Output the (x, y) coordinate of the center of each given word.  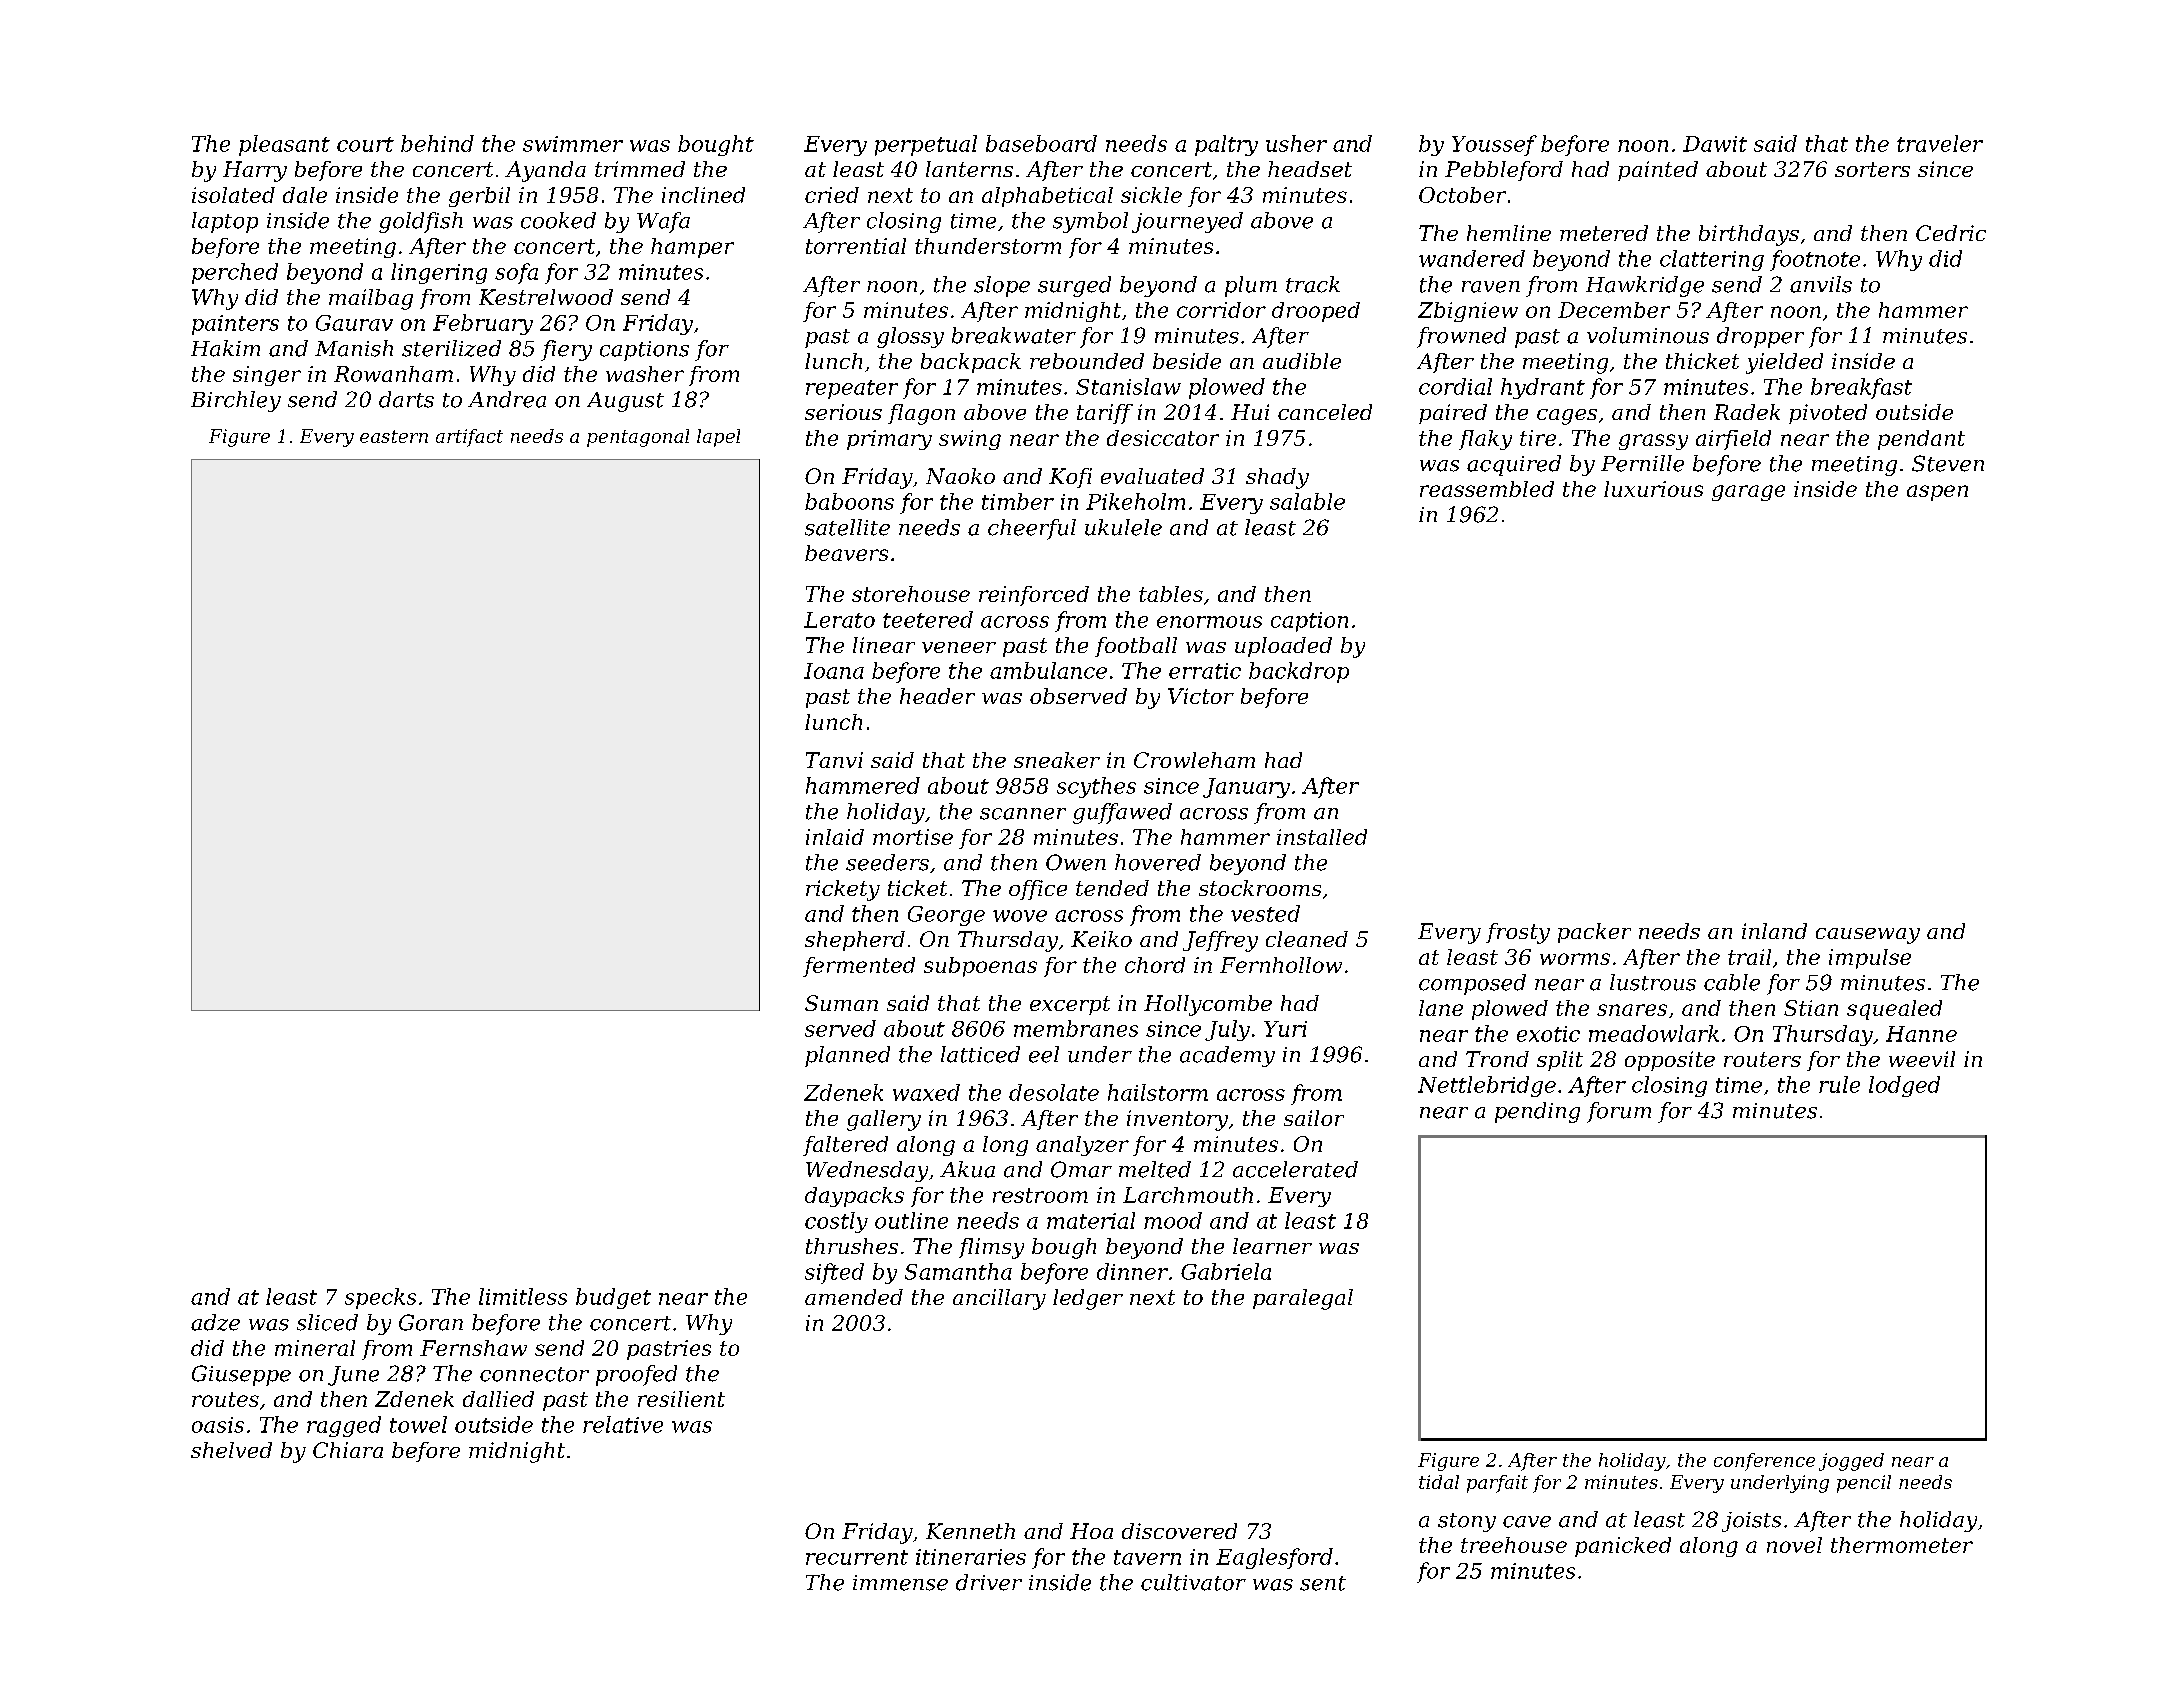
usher (1296, 143)
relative (623, 1424)
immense (900, 1583)
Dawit (1715, 144)
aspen (1937, 493)
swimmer (573, 144)
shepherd (855, 941)
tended (1112, 888)
